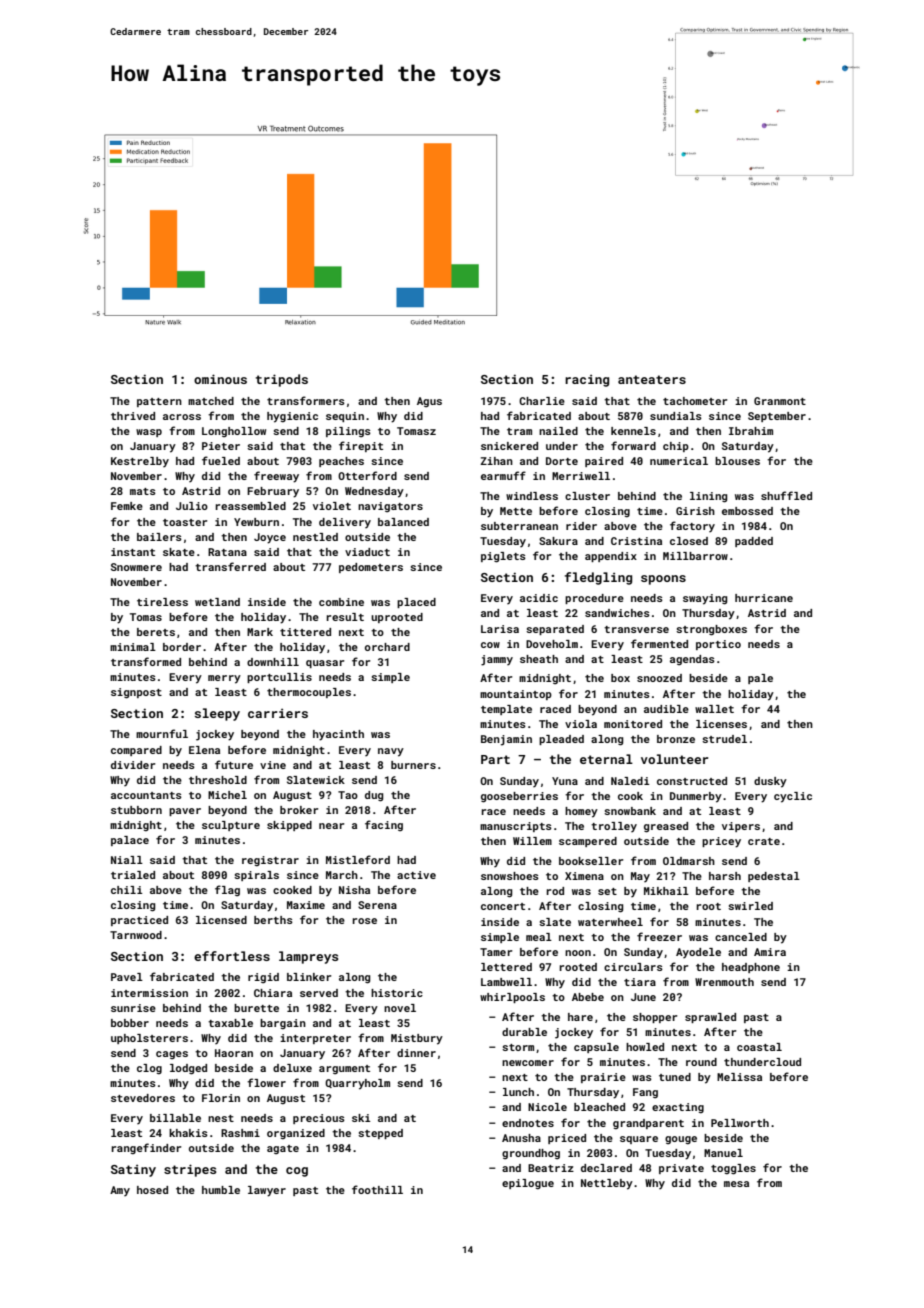 Image resolution: width=924 pixels, height=1308 pixels. What do you see at coordinates (496, 461) in the page?
I see `Zihan` at bounding box center [496, 461].
